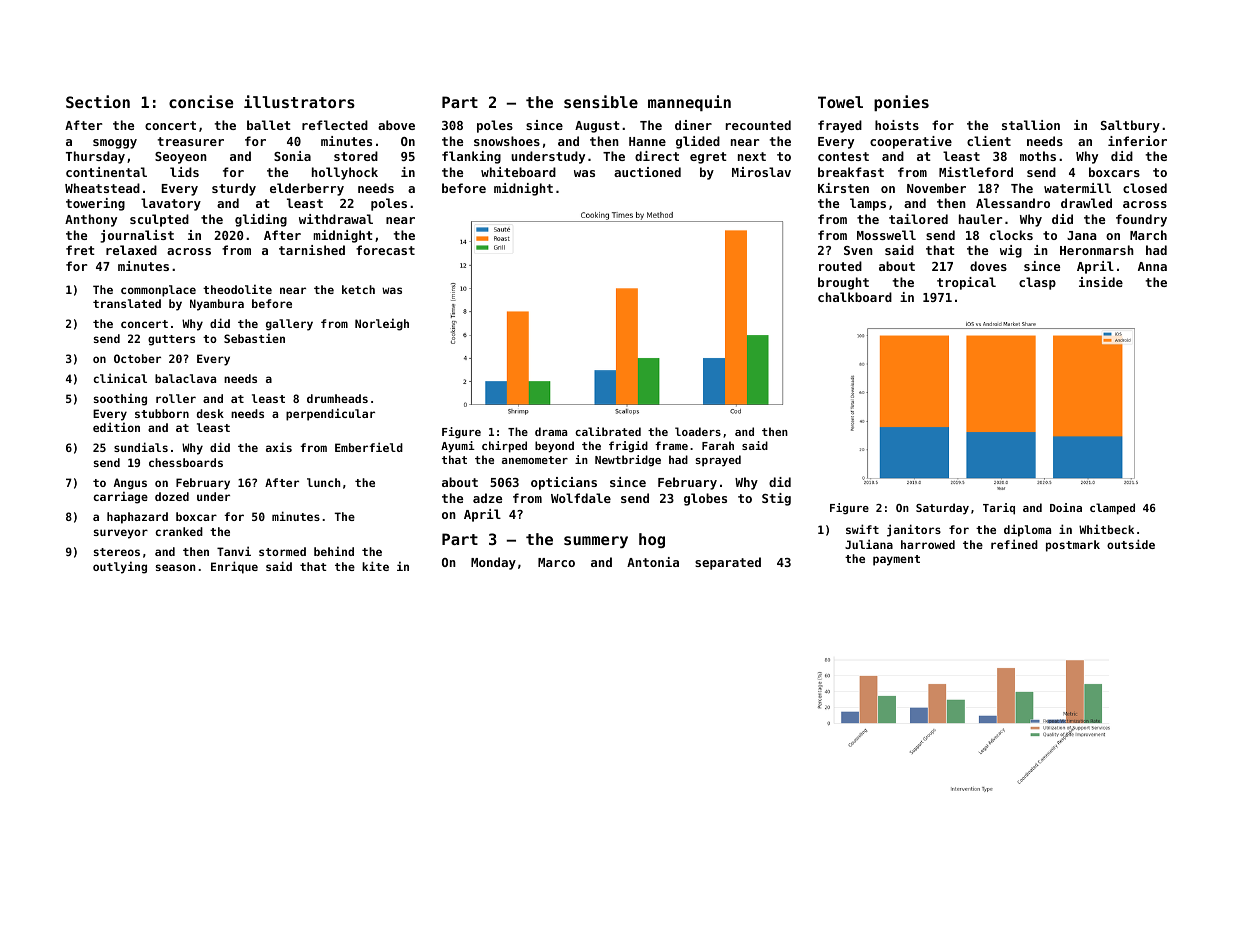  What do you see at coordinates (601, 101) in the document?
I see `sensible` at bounding box center [601, 101].
